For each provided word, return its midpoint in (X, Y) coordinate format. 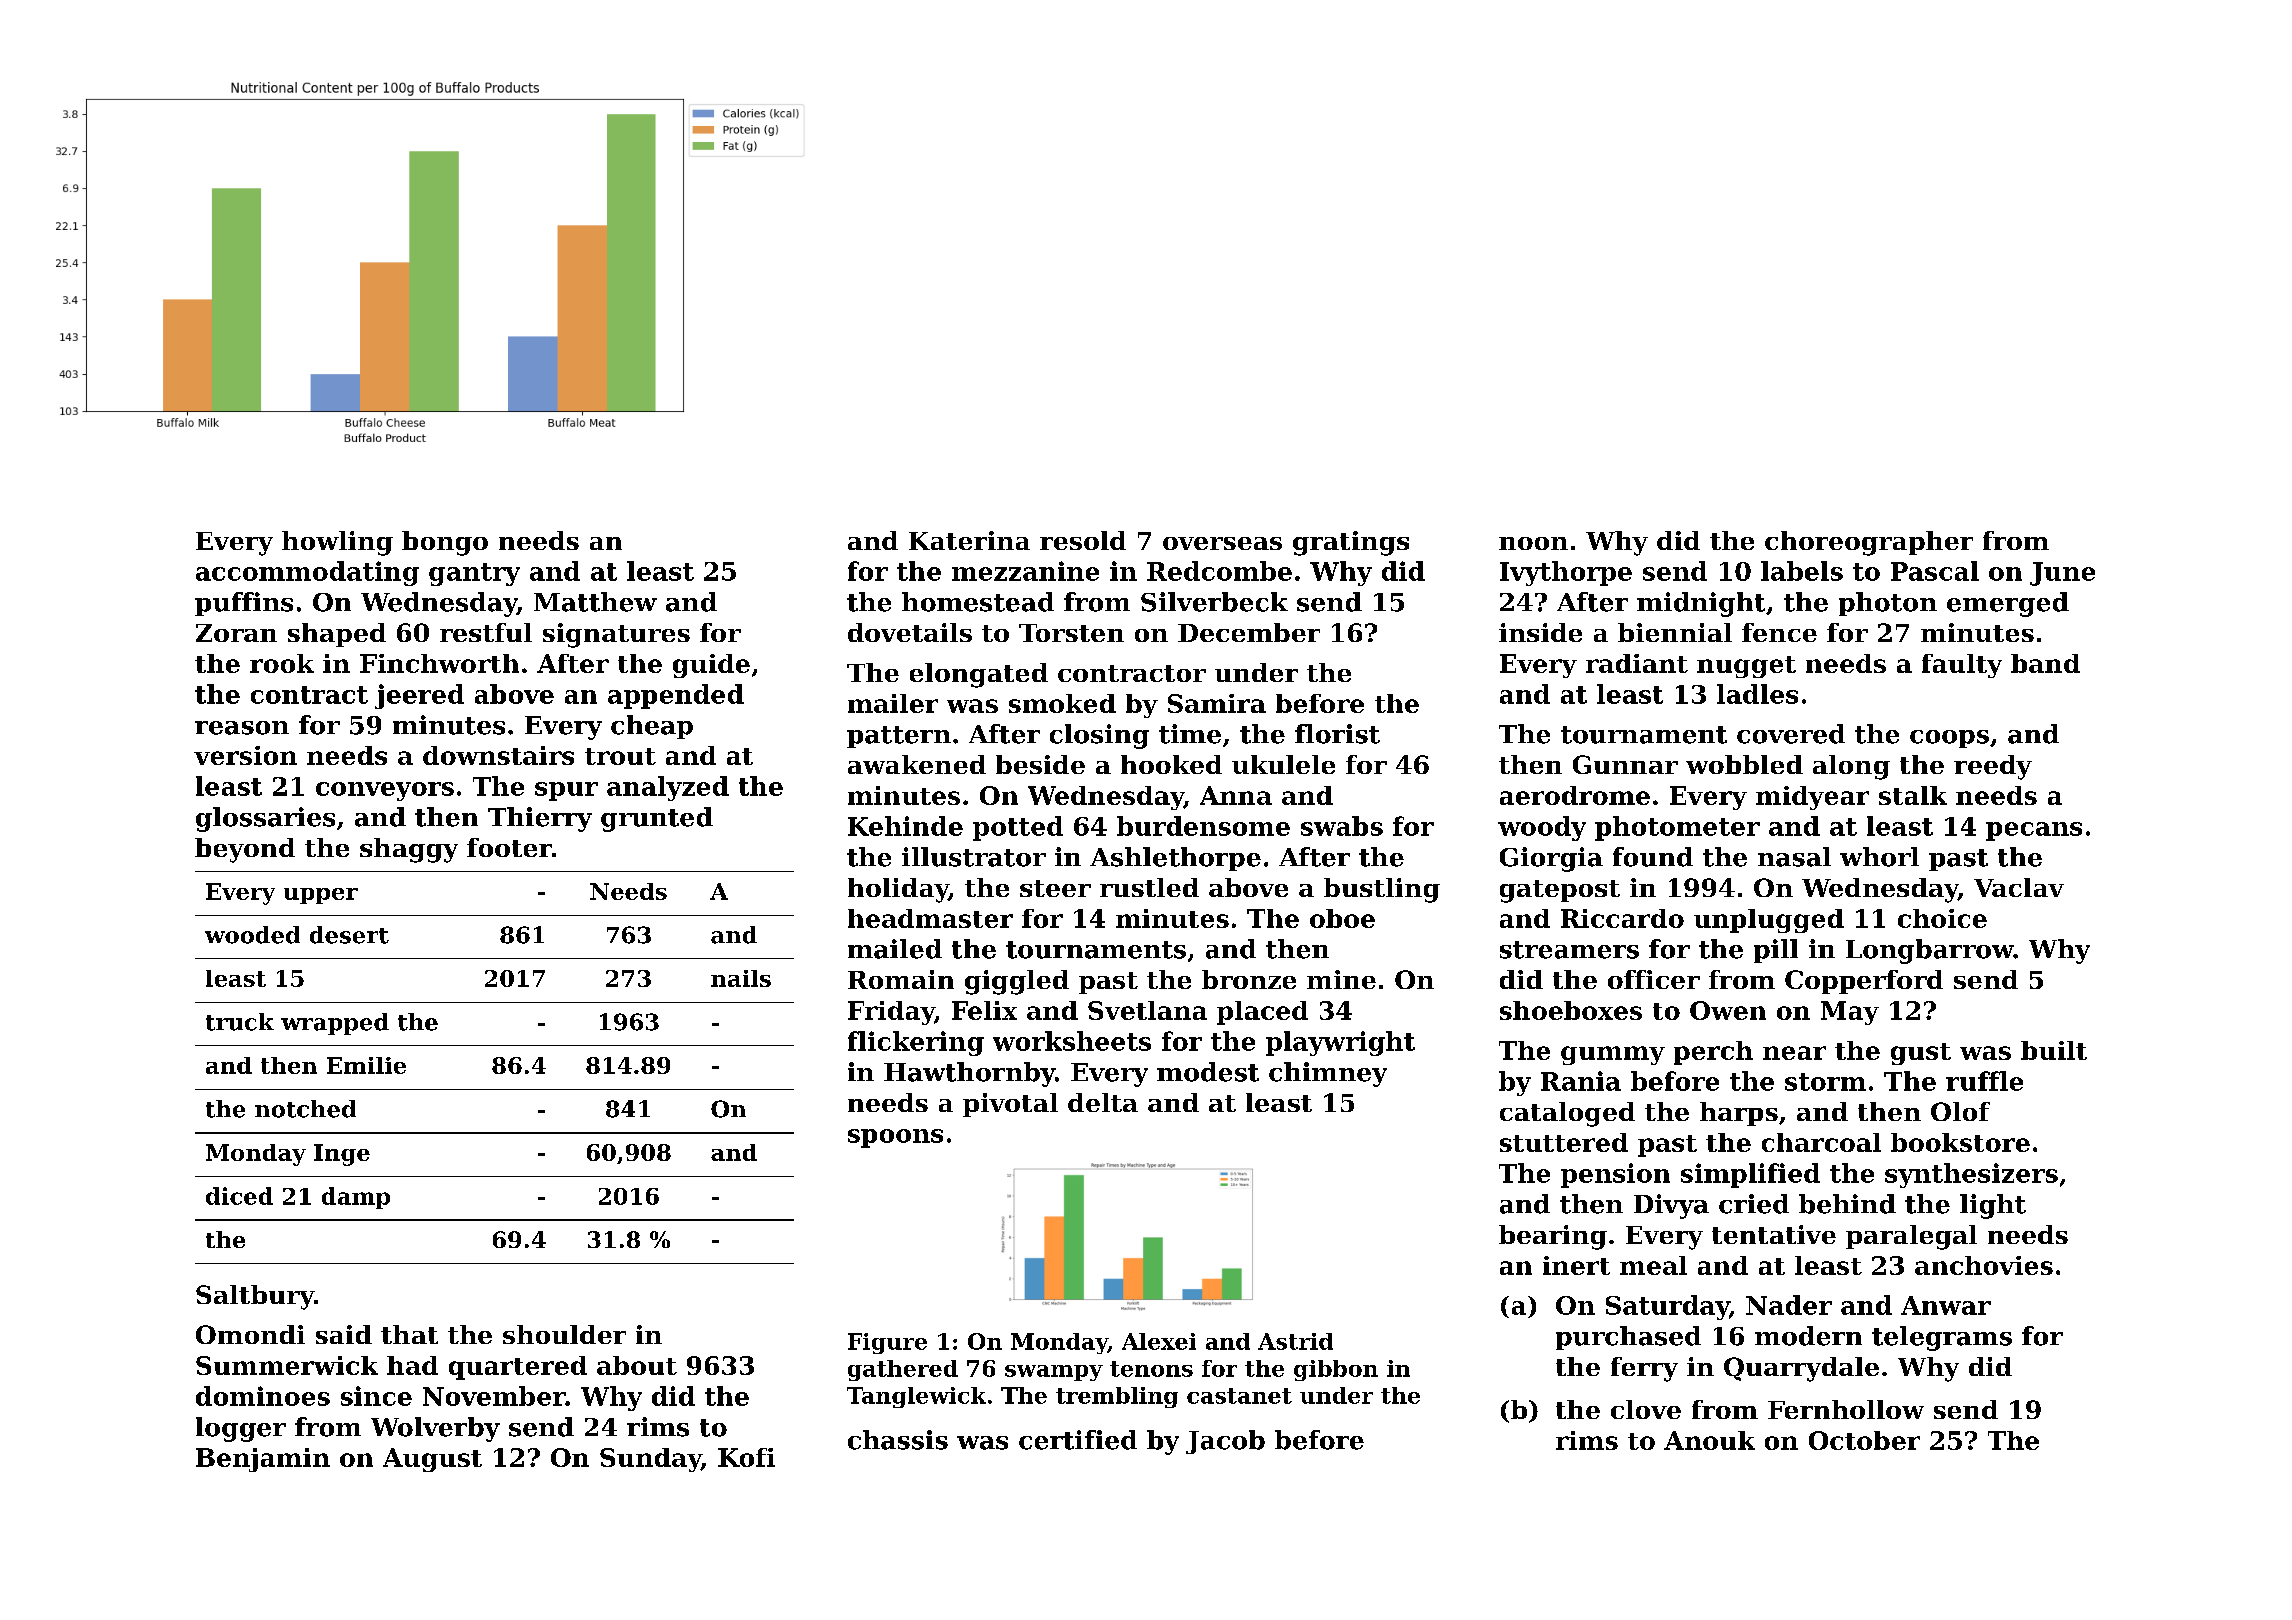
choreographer (1869, 543)
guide (711, 666)
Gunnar (1625, 764)
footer (509, 847)
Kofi (746, 1457)
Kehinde (905, 826)
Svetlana (1147, 1010)
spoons (895, 1138)
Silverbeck (1214, 602)
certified (1078, 1440)
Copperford (1864, 982)
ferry (1644, 1369)
